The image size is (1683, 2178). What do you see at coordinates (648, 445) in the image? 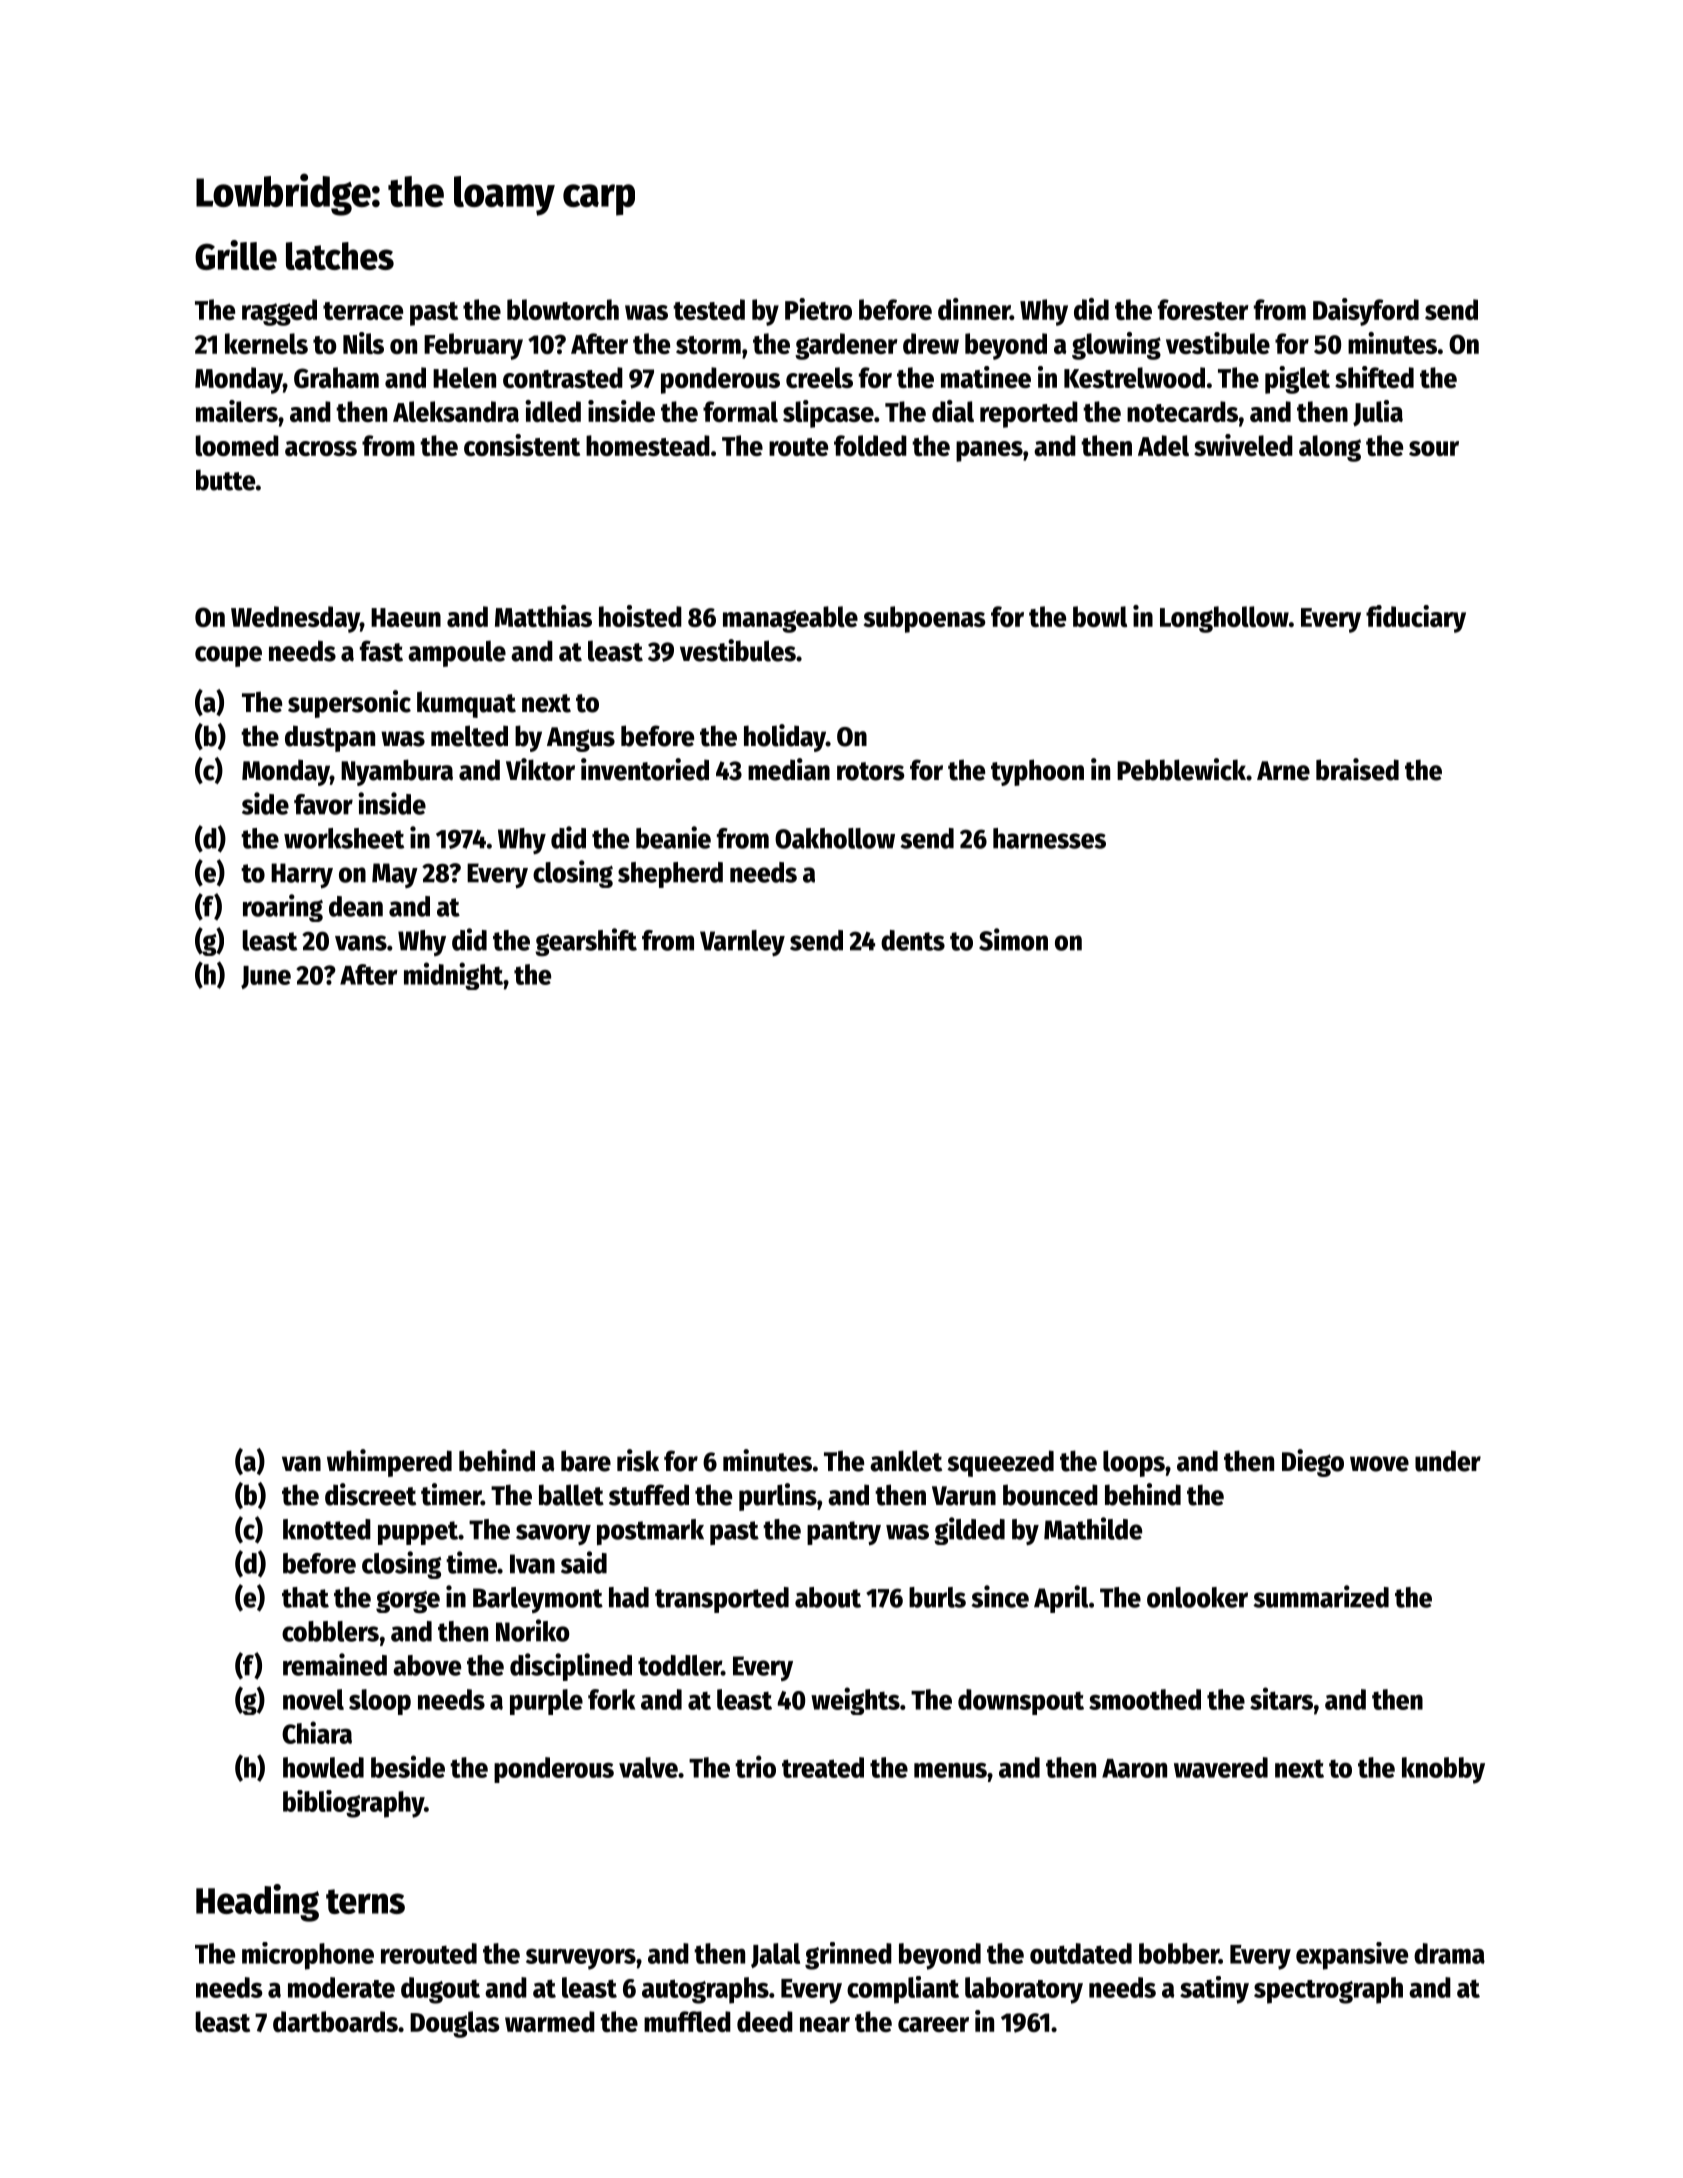
I see `homestead` at bounding box center [648, 445].
